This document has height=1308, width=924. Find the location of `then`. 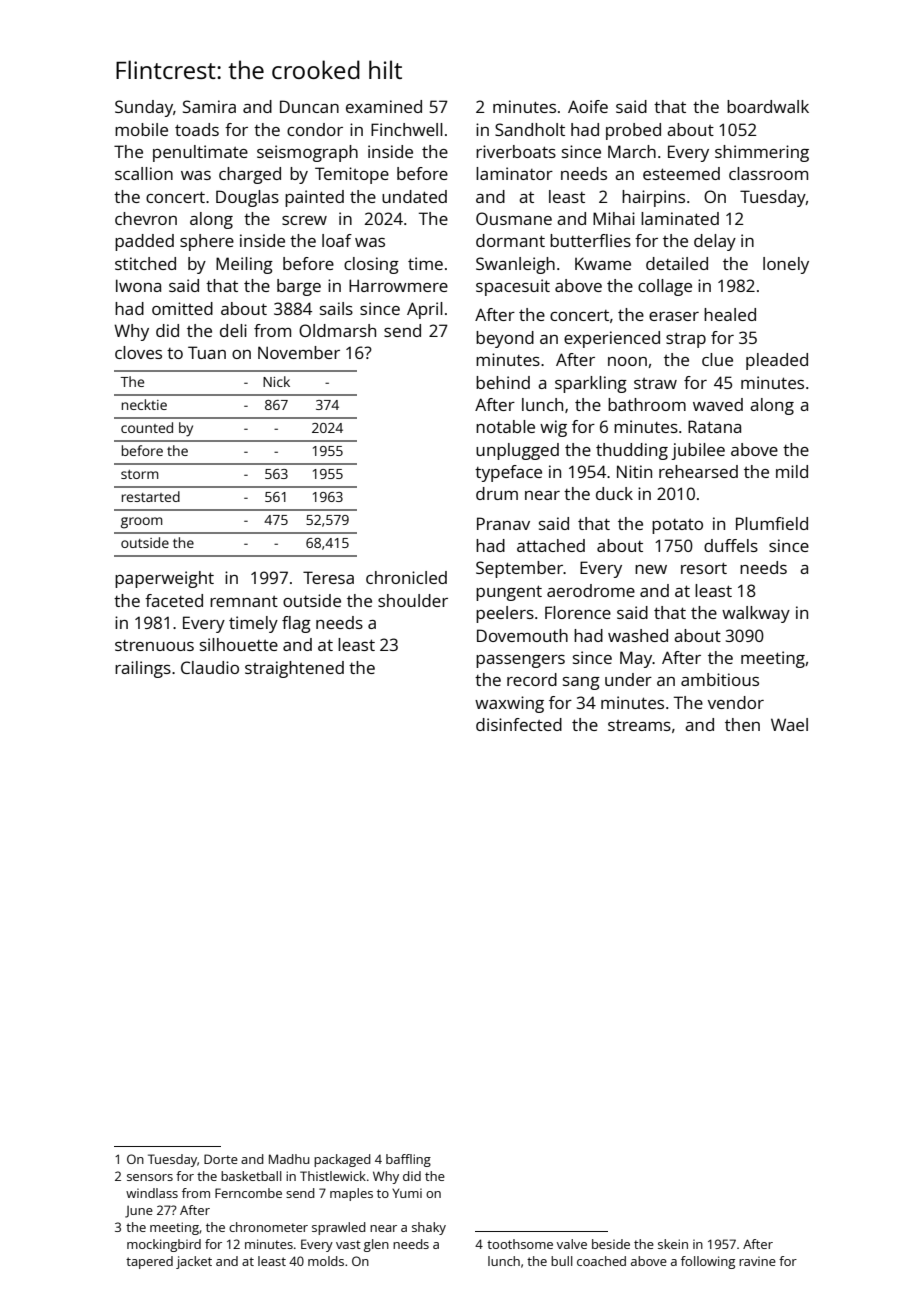

then is located at coordinates (742, 724).
